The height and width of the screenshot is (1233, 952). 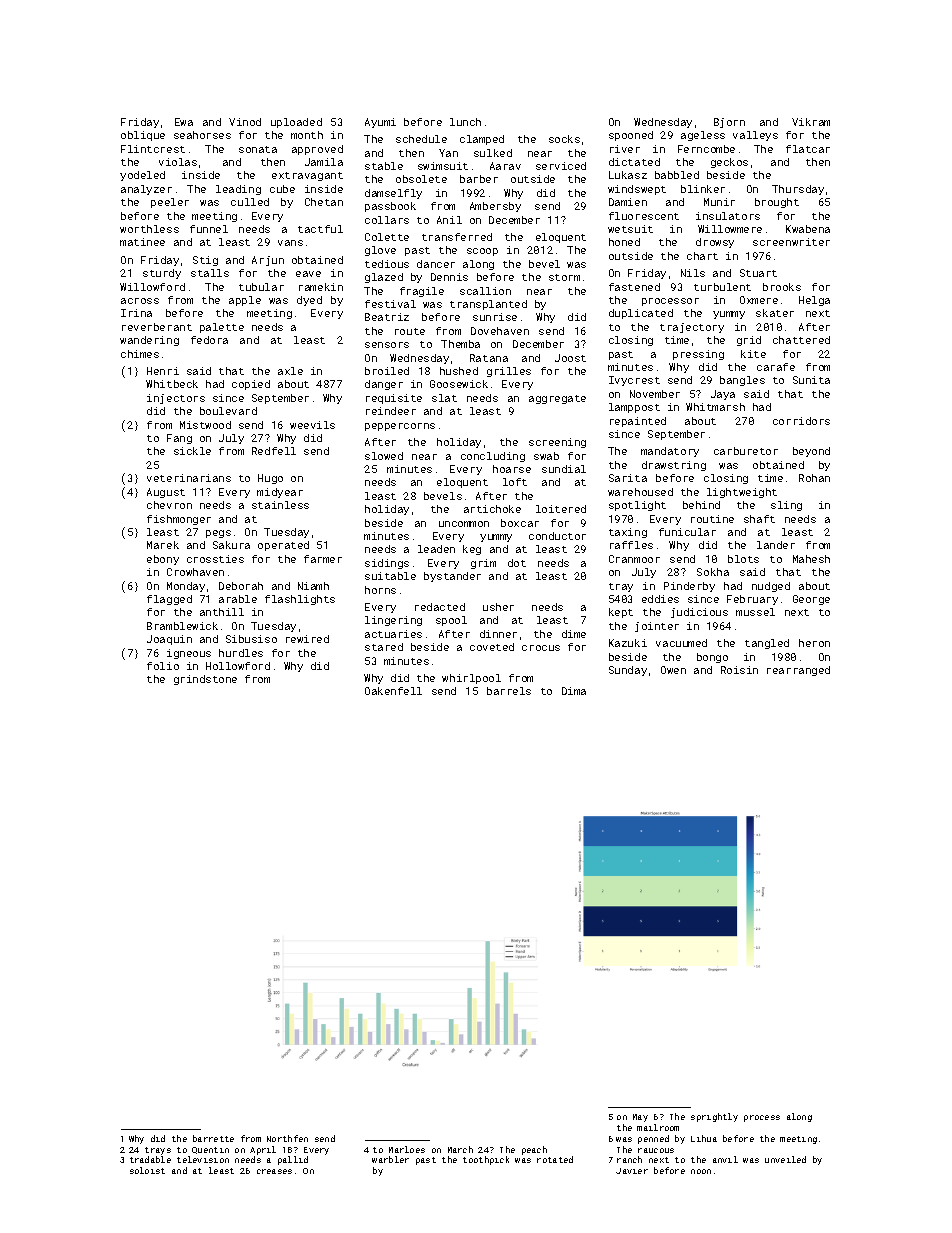 What do you see at coordinates (517, 563) in the screenshot?
I see `dot` at bounding box center [517, 563].
